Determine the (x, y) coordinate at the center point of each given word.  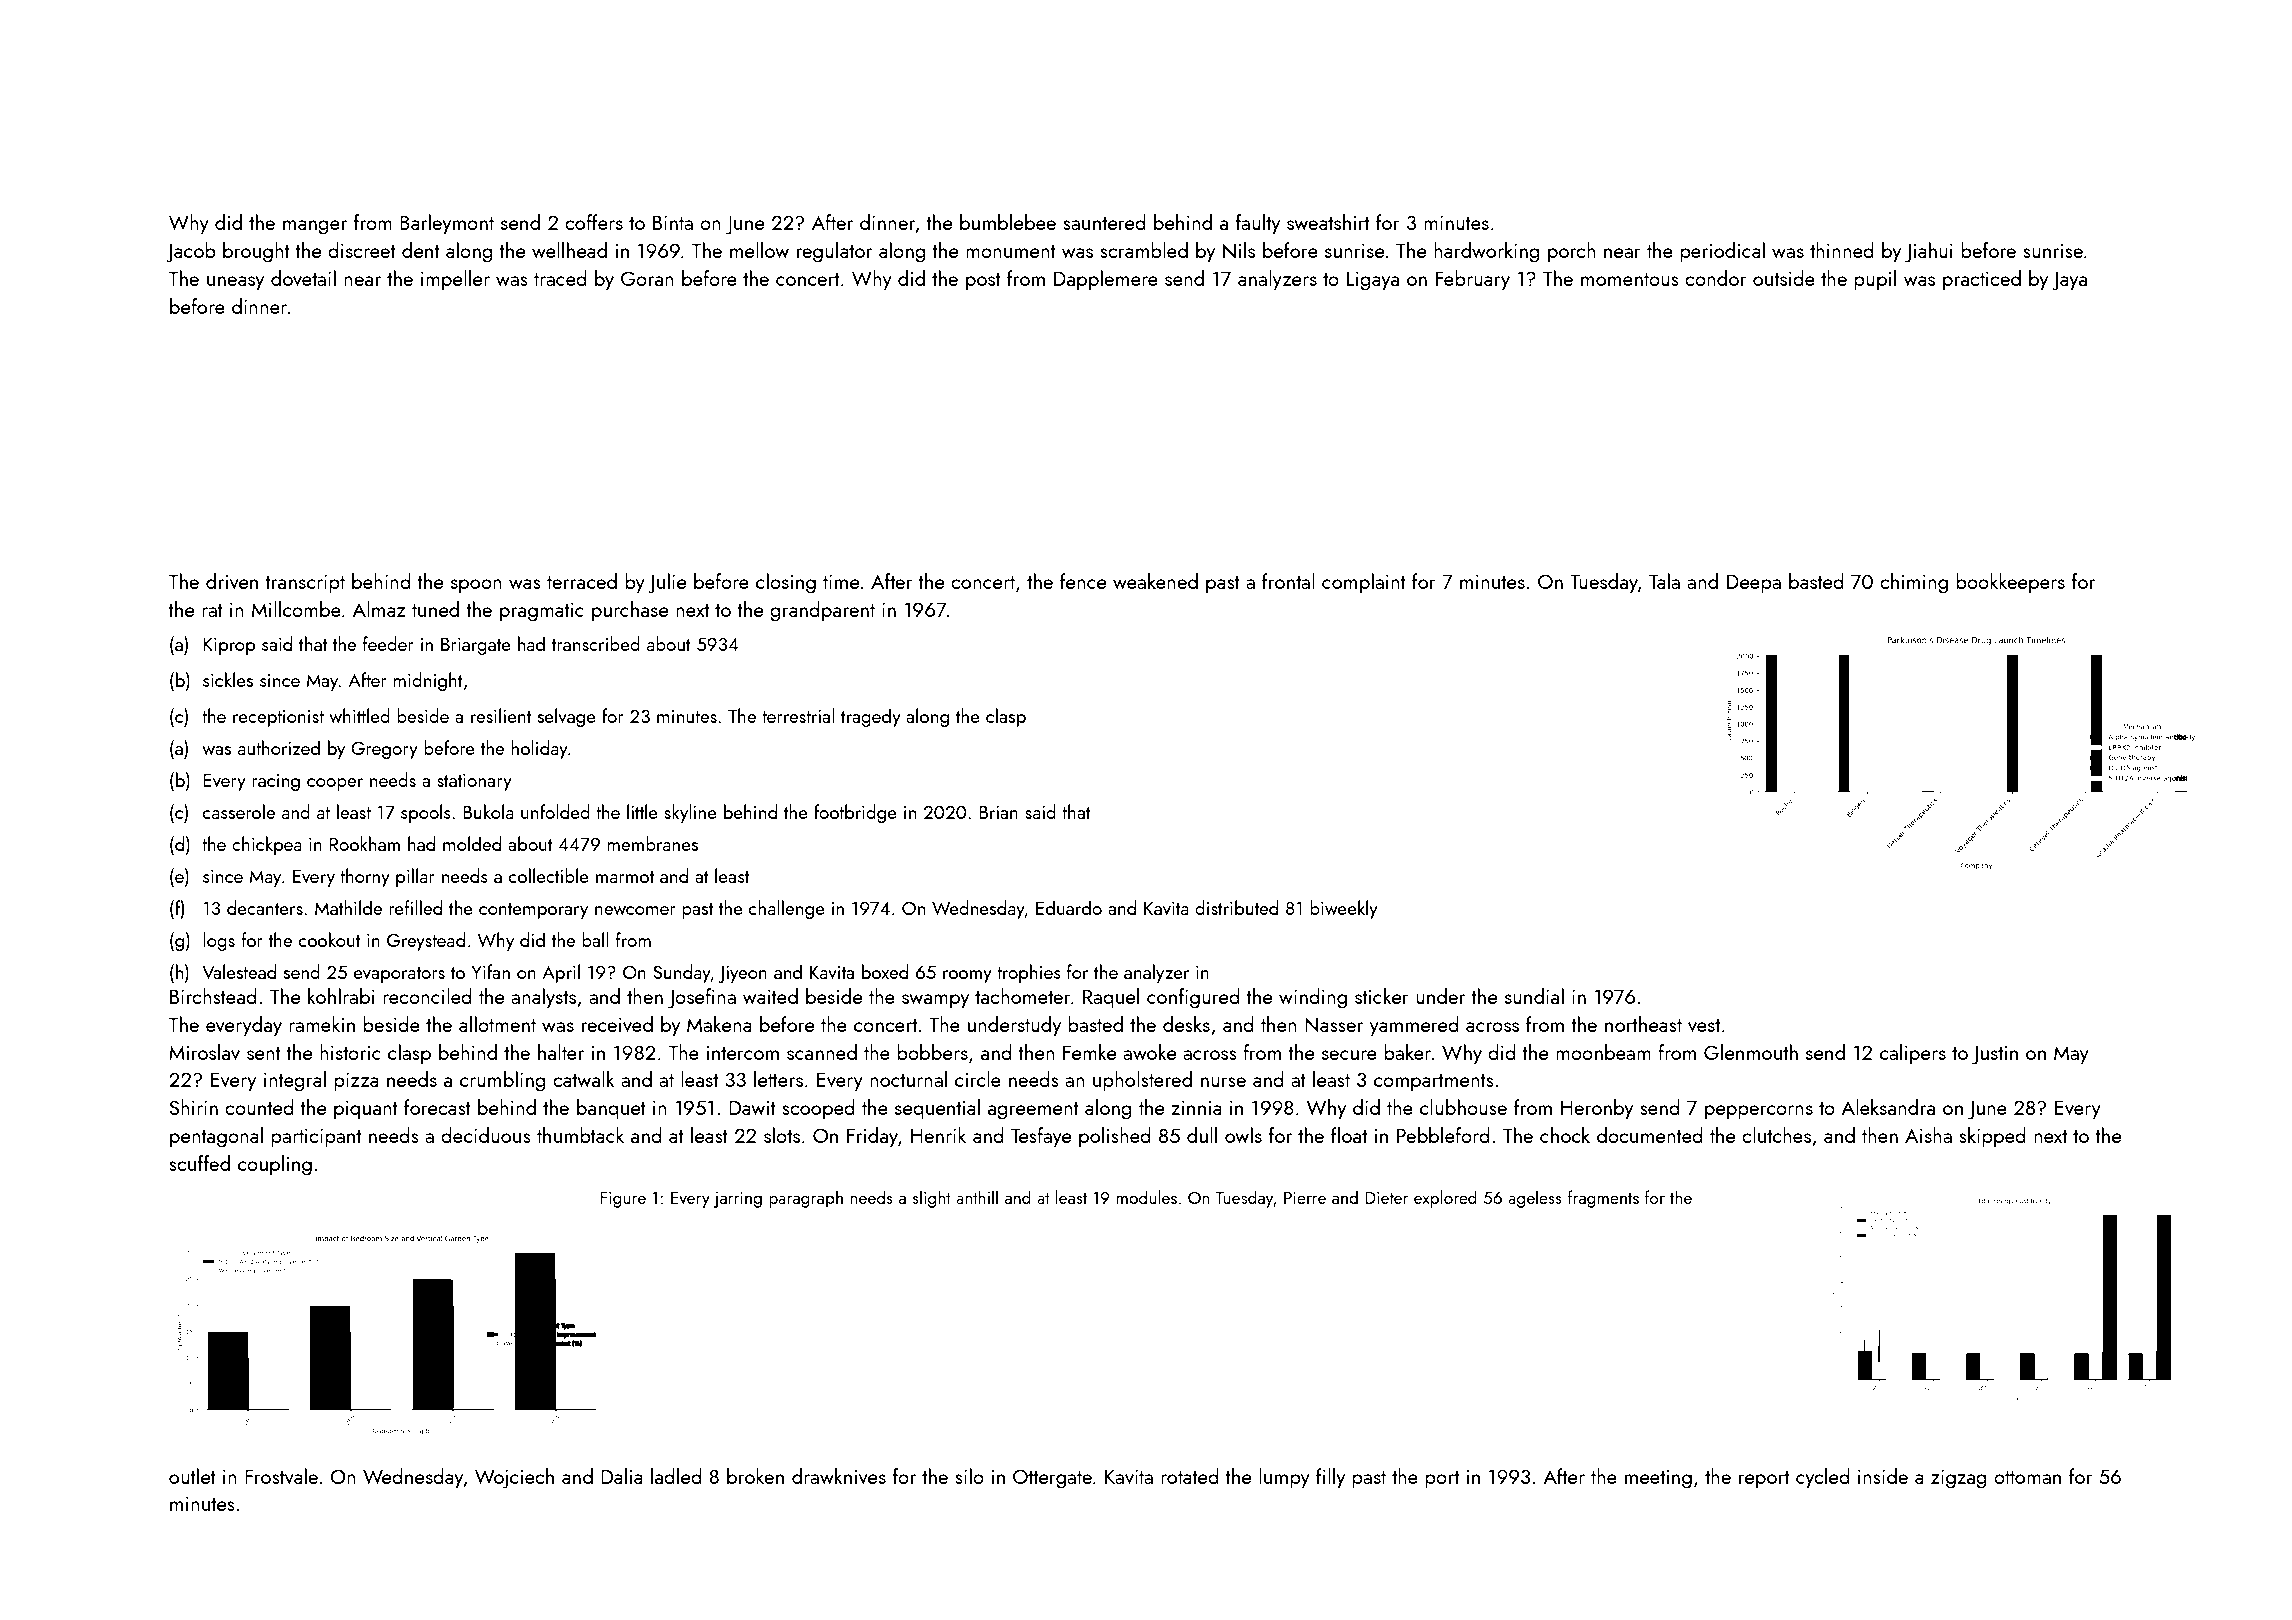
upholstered (1142, 1081)
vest (1704, 1025)
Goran (647, 278)
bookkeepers (2010, 583)
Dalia (622, 1476)
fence (1083, 581)
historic (350, 1052)
